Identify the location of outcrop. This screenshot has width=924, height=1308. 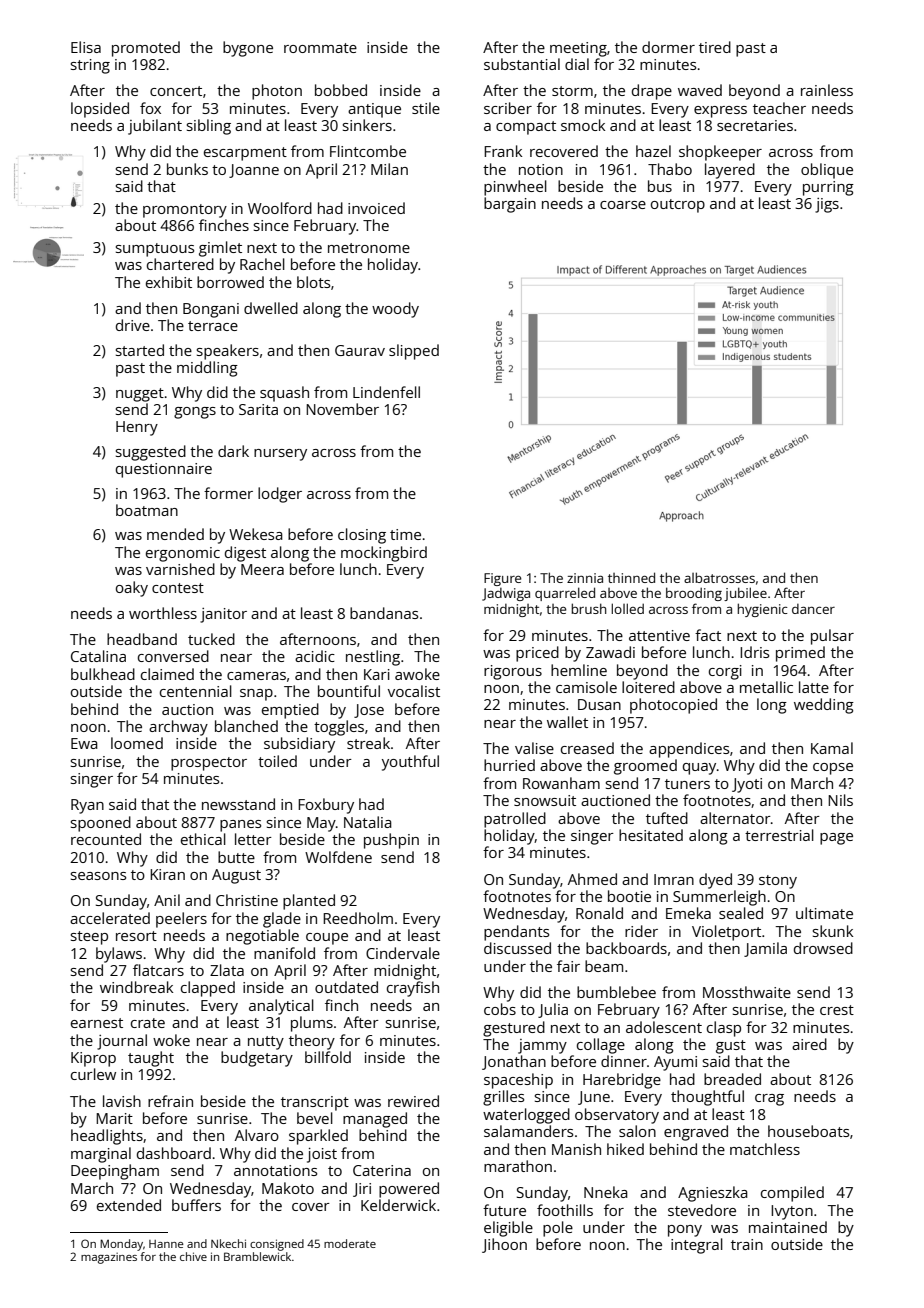
(678, 206).
